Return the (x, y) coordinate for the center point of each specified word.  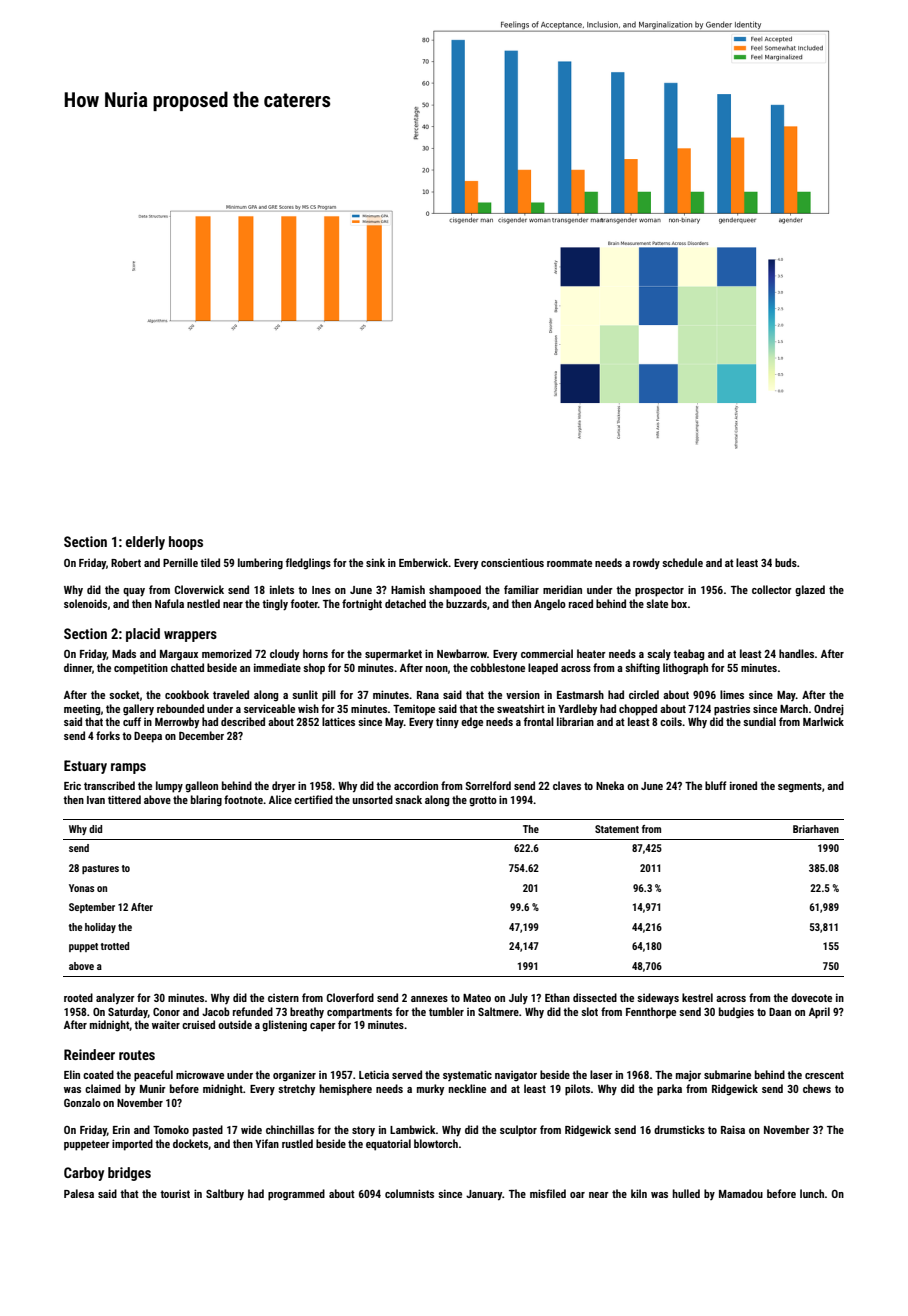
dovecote (811, 997)
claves (567, 785)
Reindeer (89, 1054)
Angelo (550, 605)
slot (589, 1011)
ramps (128, 768)
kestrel (697, 997)
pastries (732, 710)
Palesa (79, 1193)
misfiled (548, 1193)
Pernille (180, 562)
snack (408, 799)
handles (796, 653)
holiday (100, 928)
